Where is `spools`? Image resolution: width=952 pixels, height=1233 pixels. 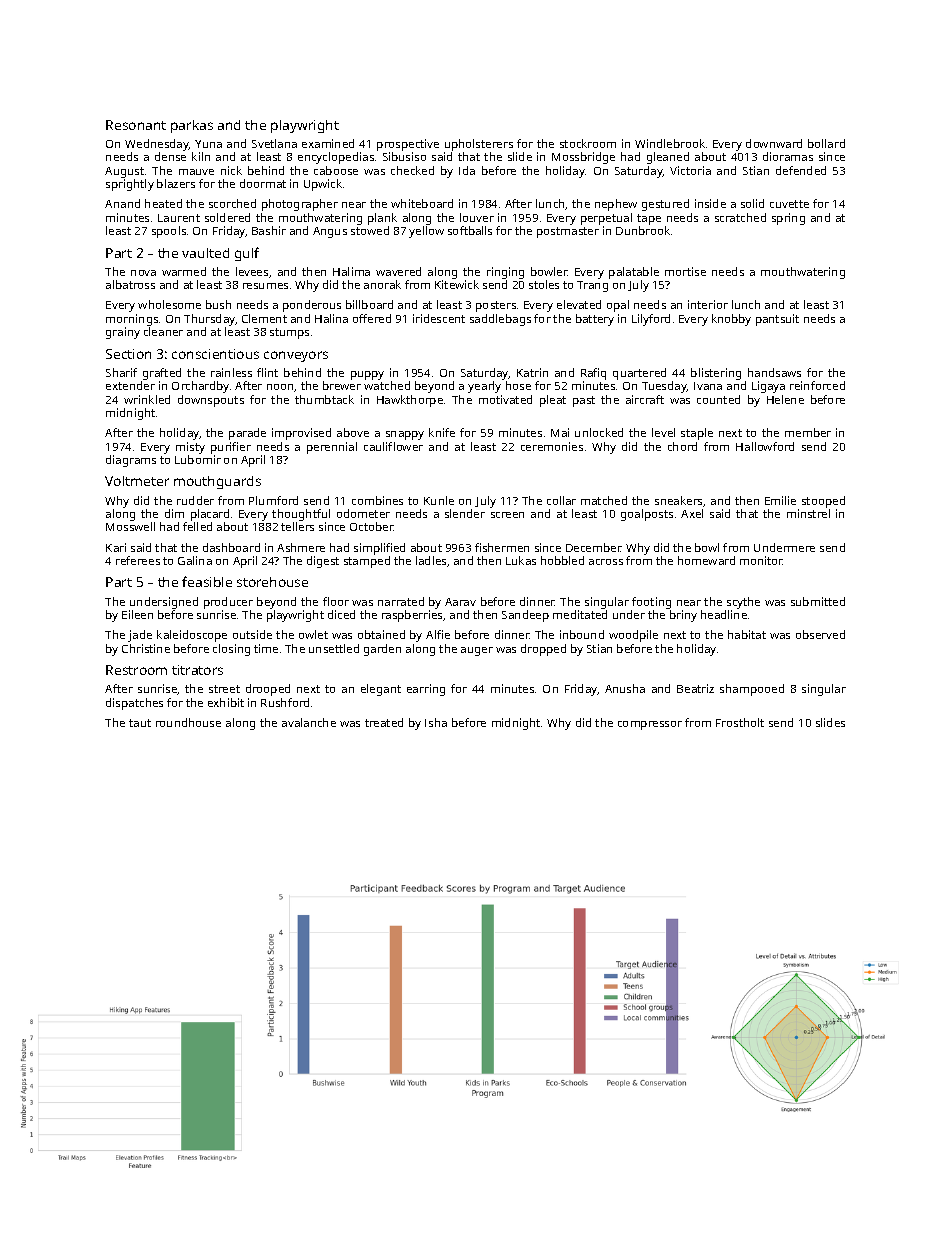 spools is located at coordinates (169, 232).
